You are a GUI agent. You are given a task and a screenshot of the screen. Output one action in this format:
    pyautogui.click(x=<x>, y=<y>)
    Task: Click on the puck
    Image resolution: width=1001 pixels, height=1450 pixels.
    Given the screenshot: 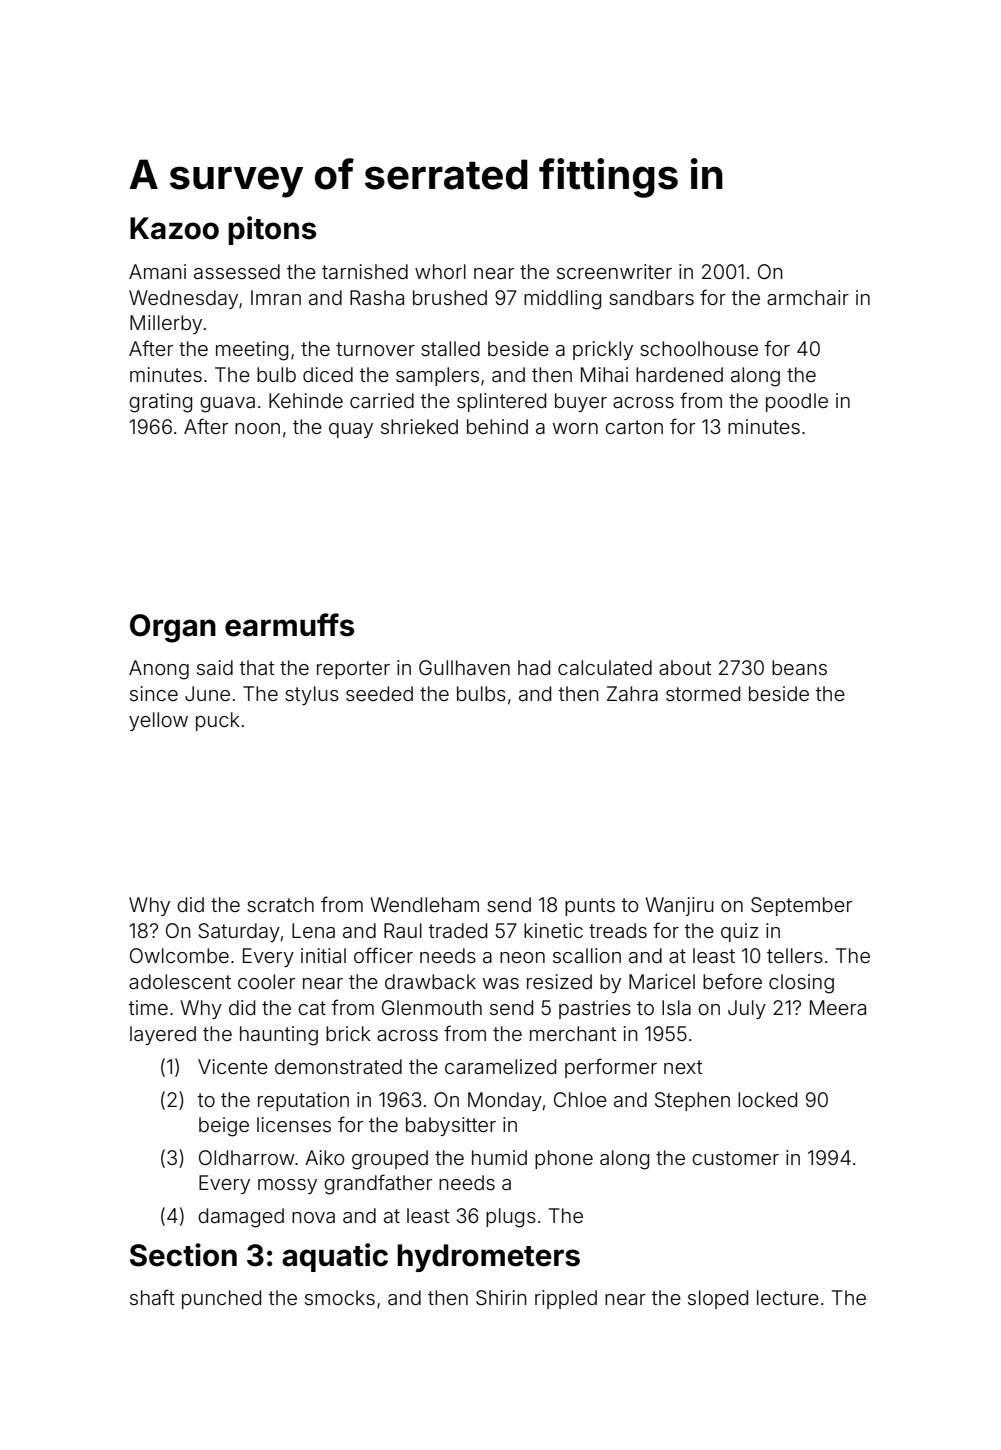 What is the action you would take?
    pyautogui.click(x=218, y=721)
